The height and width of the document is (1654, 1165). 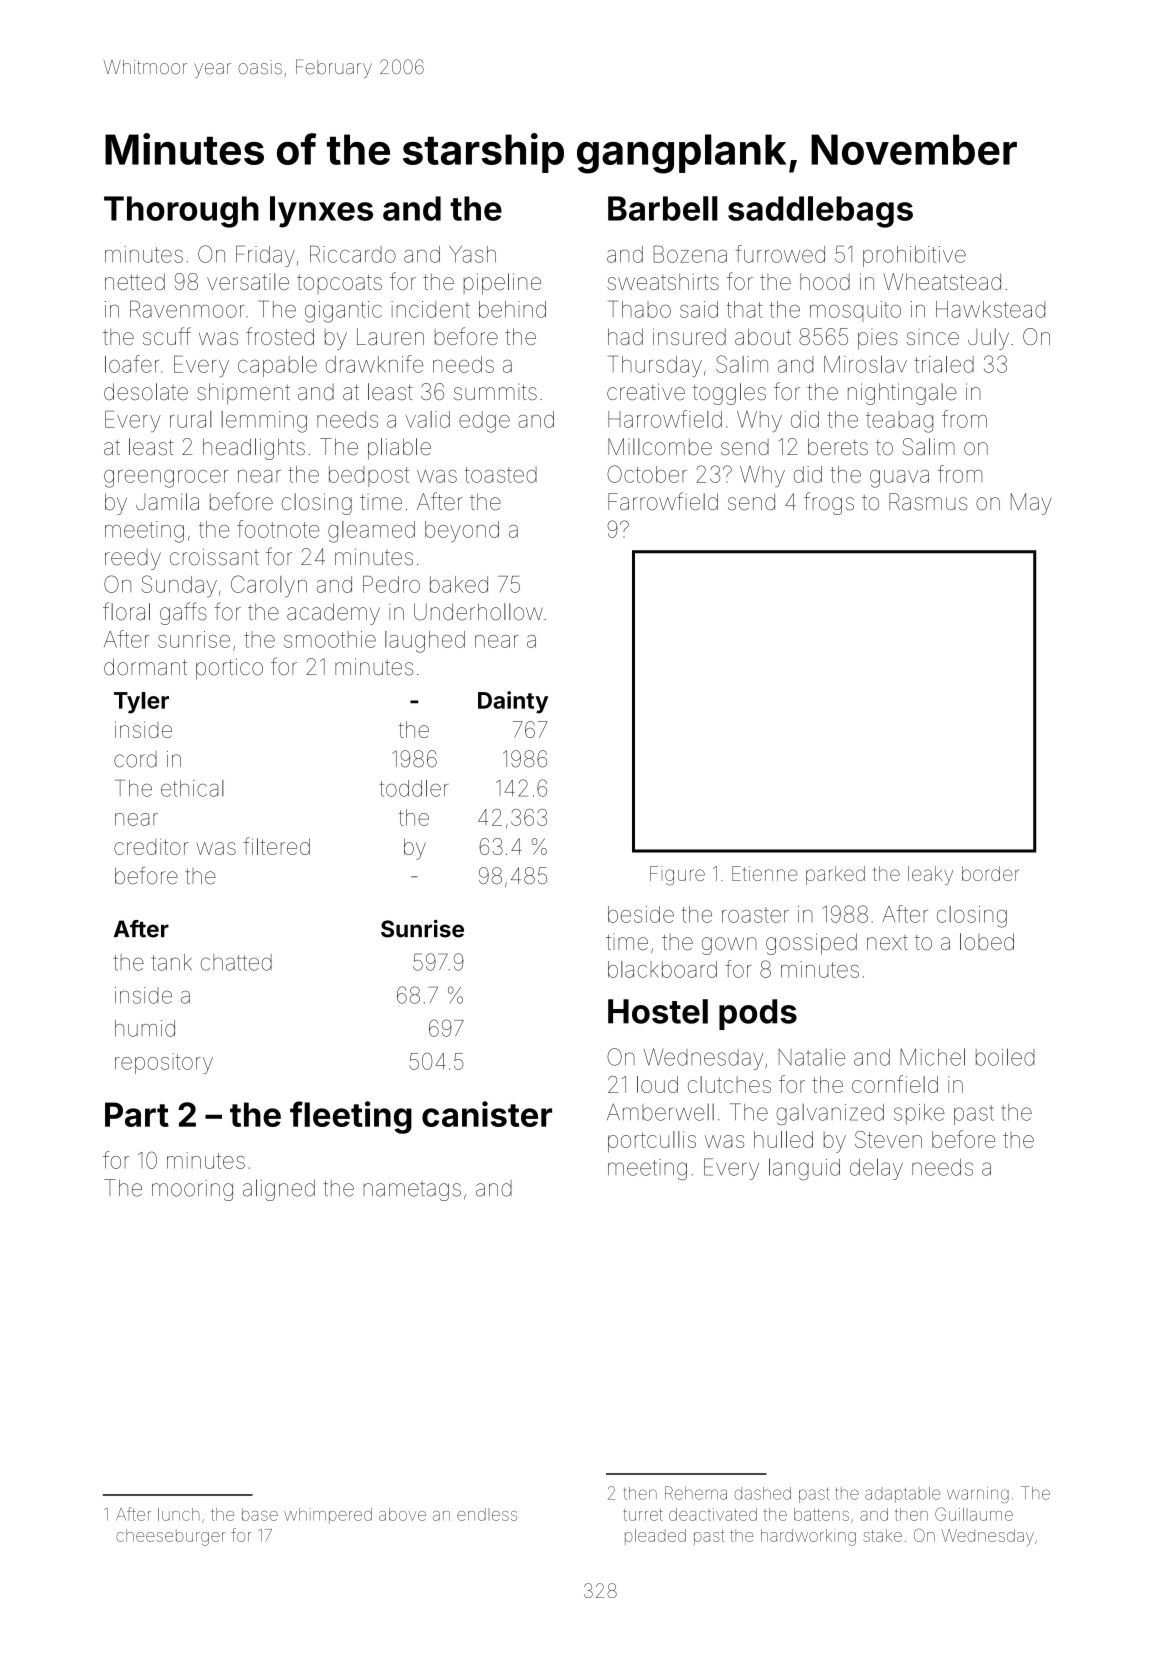 What do you see at coordinates (829, 503) in the document?
I see `frogs` at bounding box center [829, 503].
